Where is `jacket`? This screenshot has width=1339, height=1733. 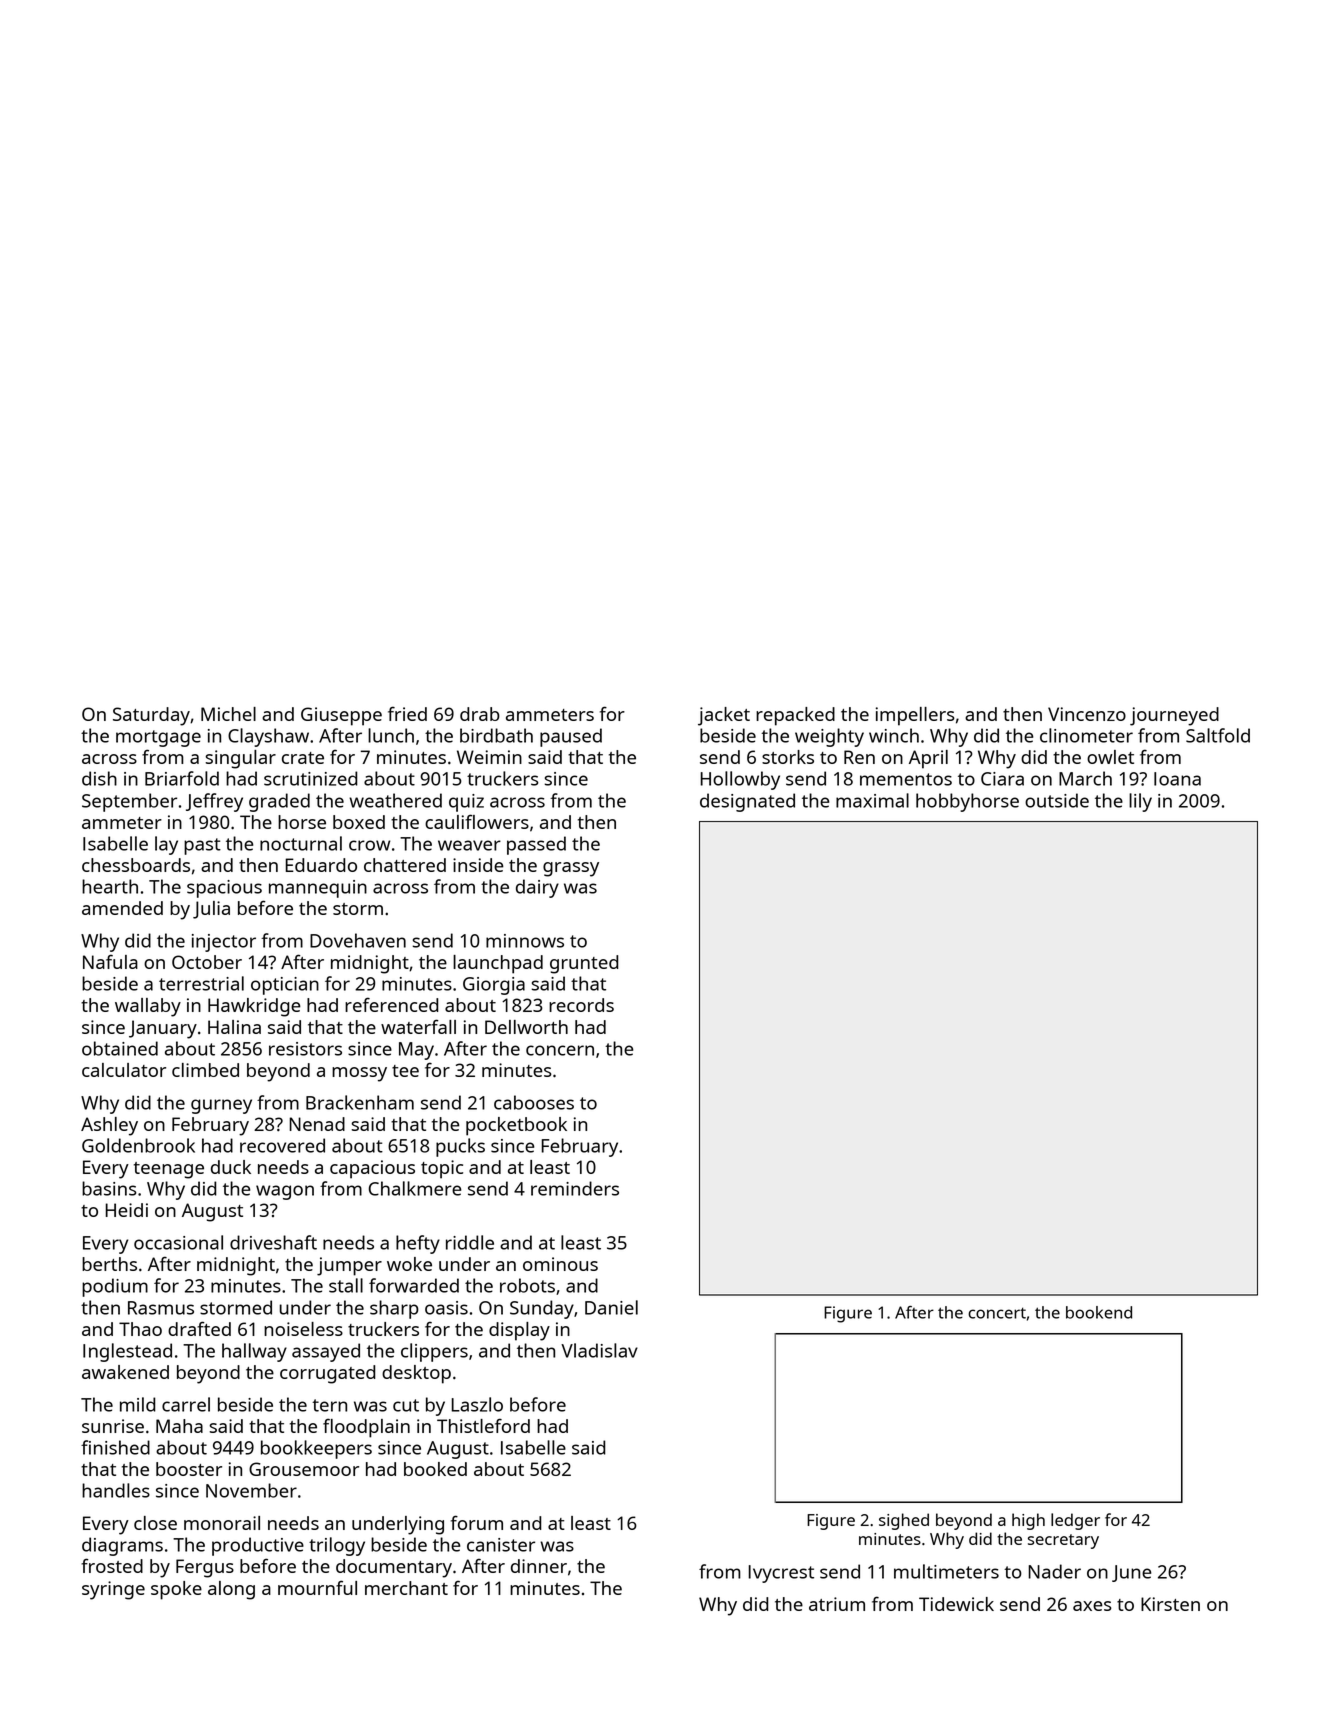 jacket is located at coordinates (724, 716).
